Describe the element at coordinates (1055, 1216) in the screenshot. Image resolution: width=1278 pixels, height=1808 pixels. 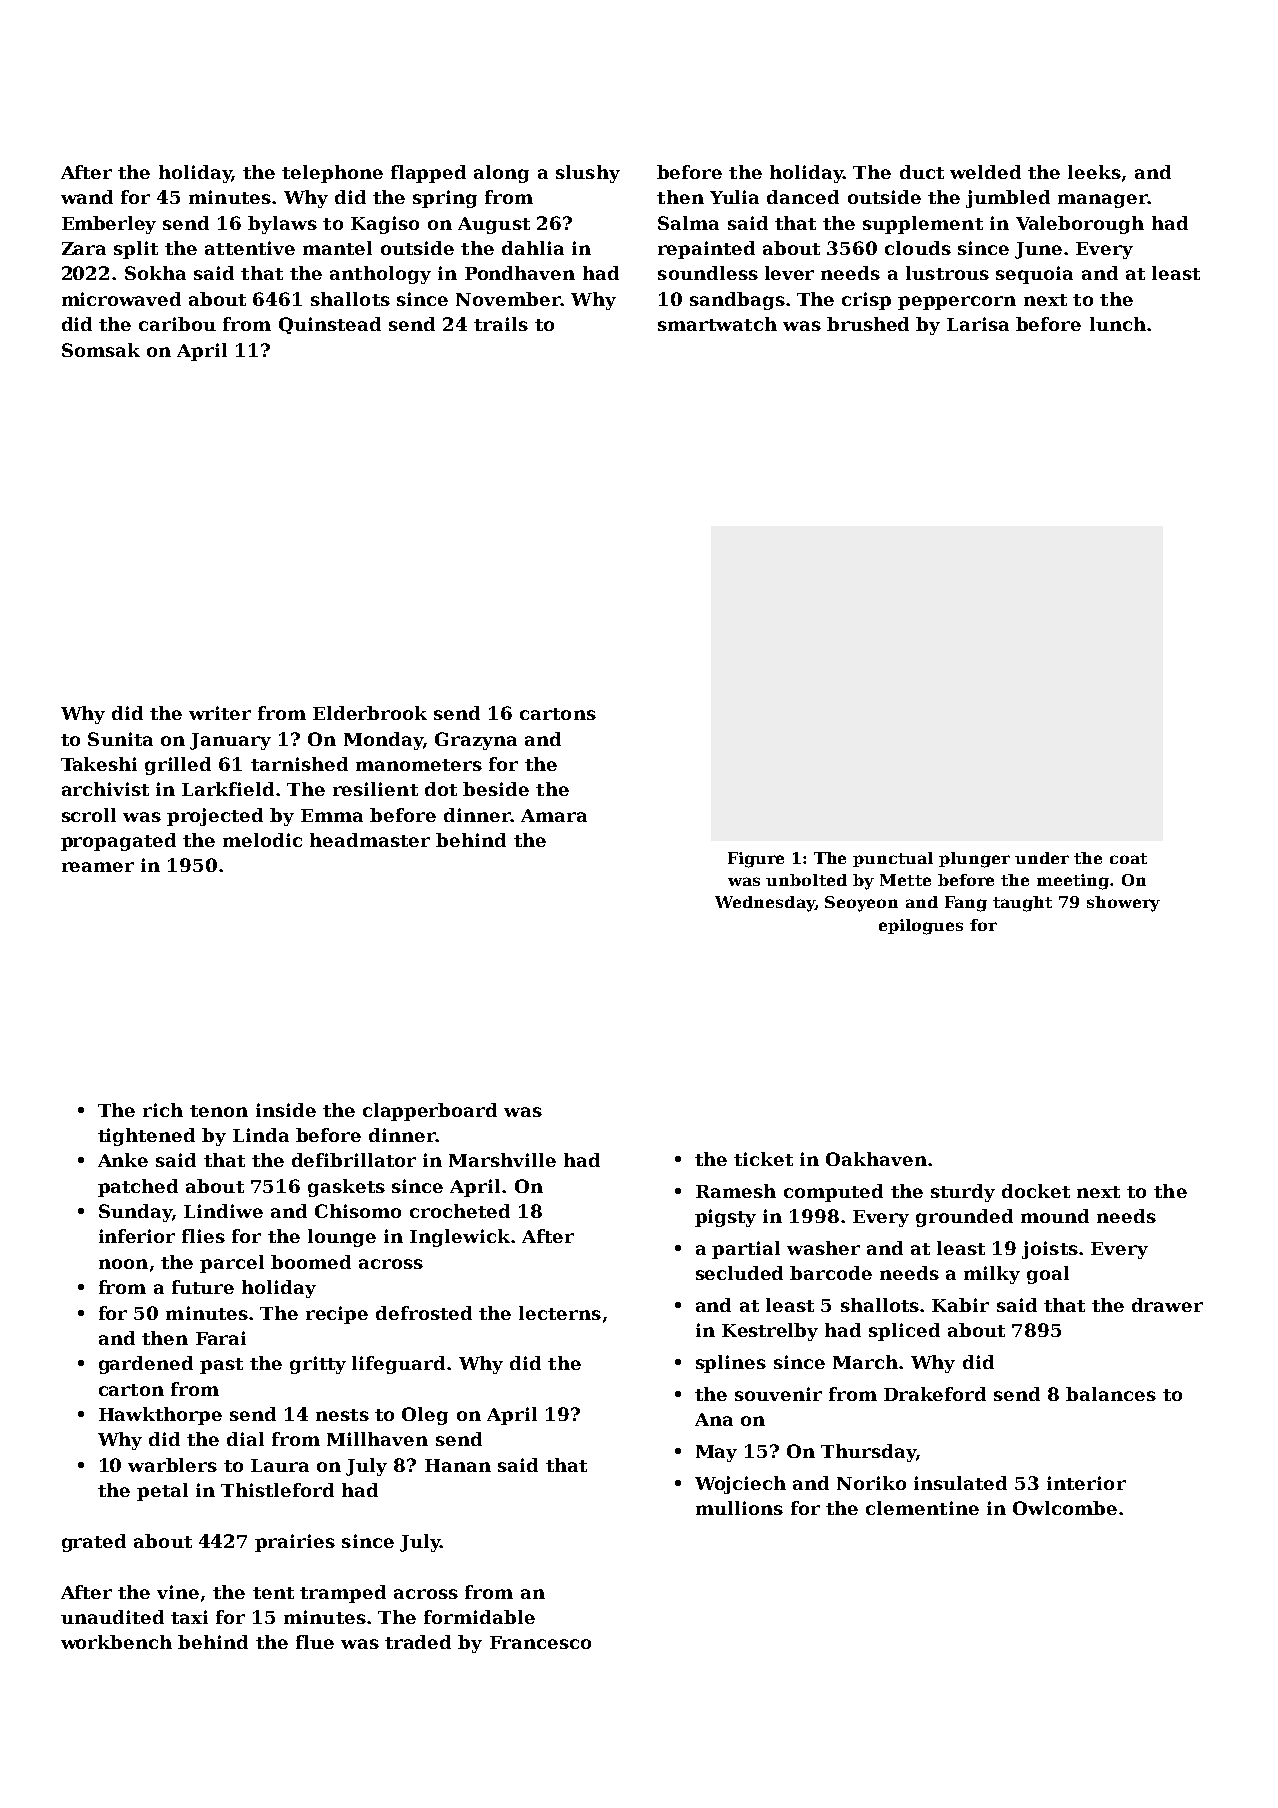
I see `mound` at that location.
